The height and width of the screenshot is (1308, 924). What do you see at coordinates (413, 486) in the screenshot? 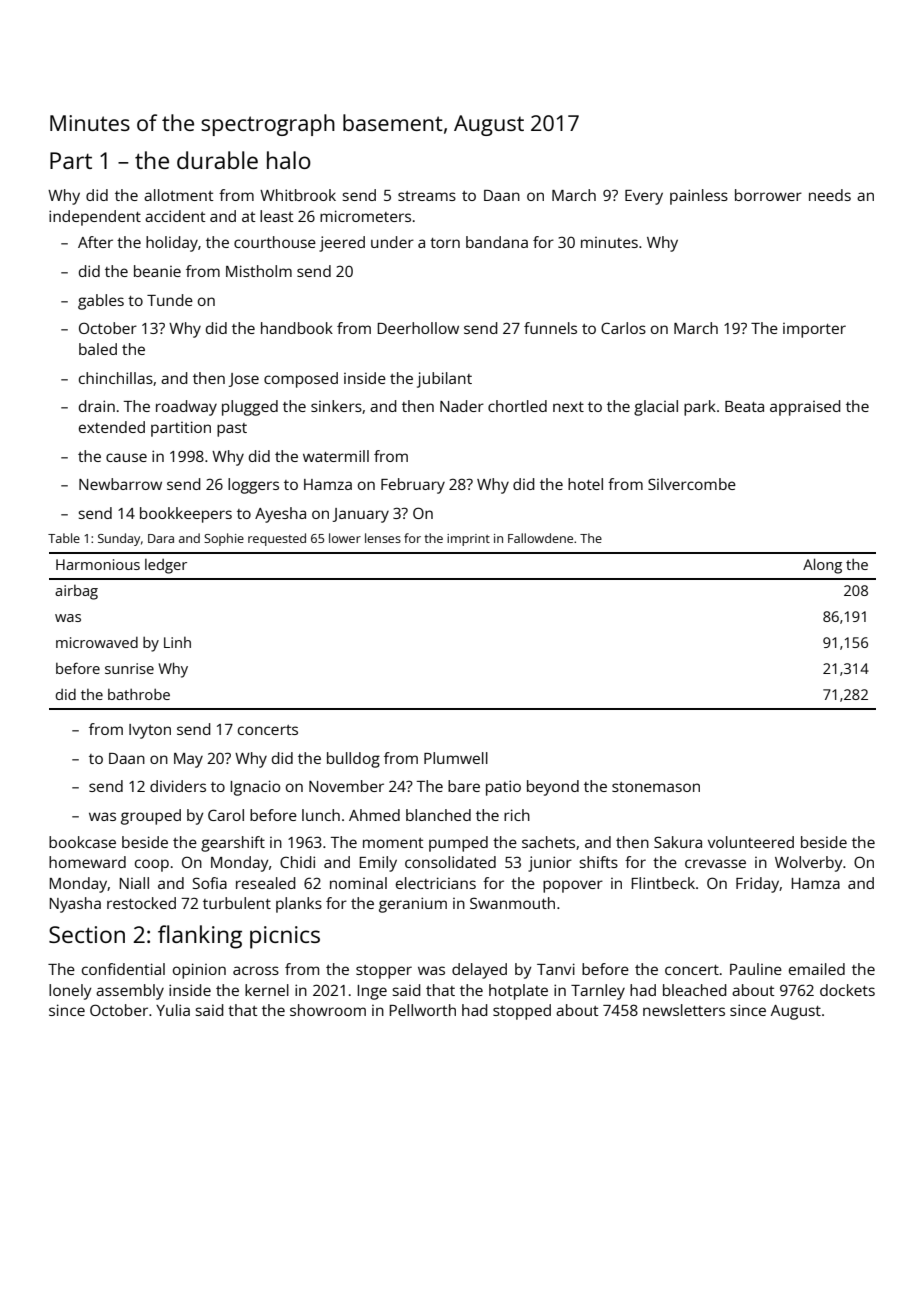
I see `February` at bounding box center [413, 486].
